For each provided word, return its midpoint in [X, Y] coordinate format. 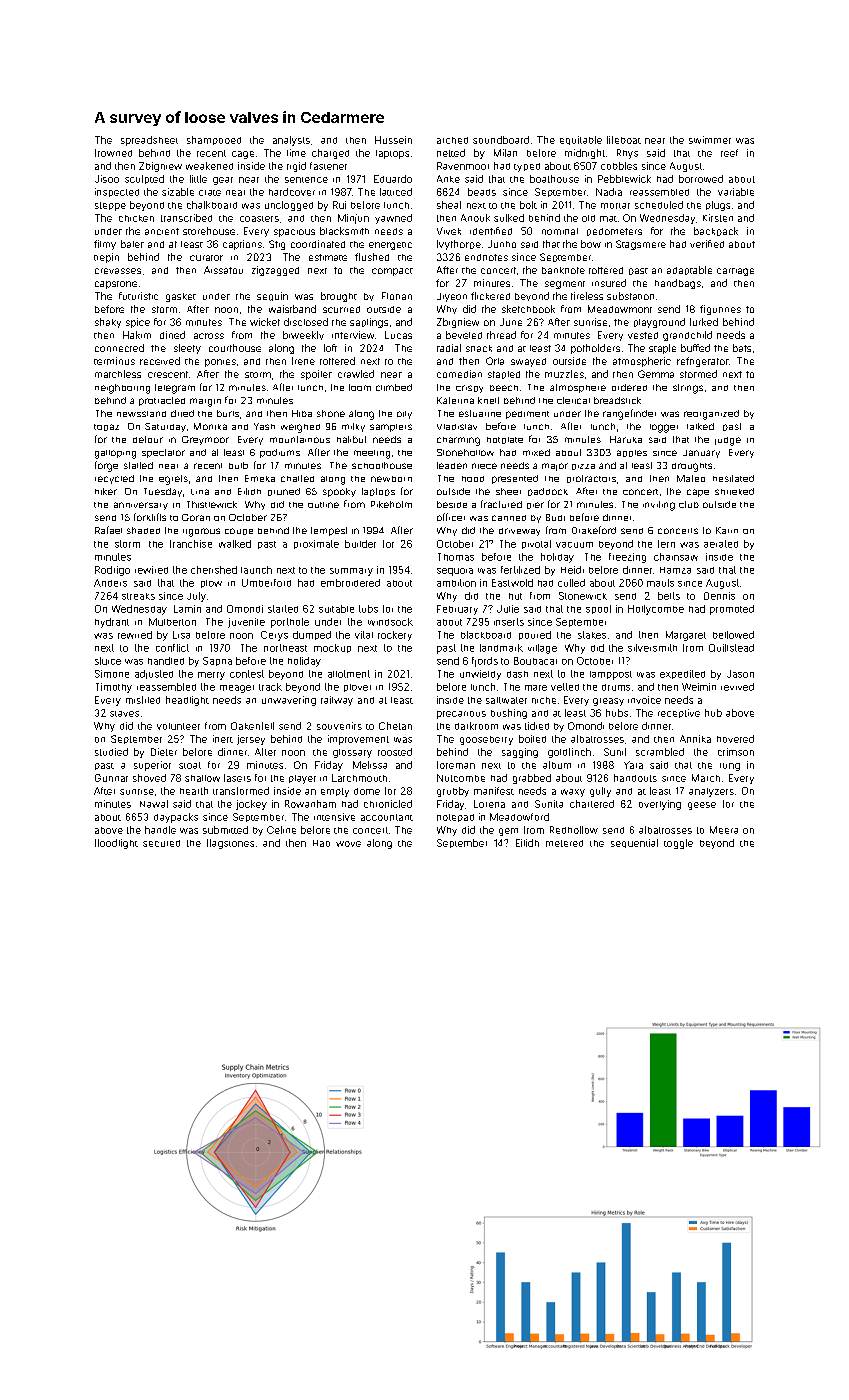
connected [119, 348]
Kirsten [718, 218]
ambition [456, 583]
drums [616, 687]
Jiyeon [452, 297]
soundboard [501, 140]
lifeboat [624, 140]
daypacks [176, 818]
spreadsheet [149, 141]
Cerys [274, 636]
